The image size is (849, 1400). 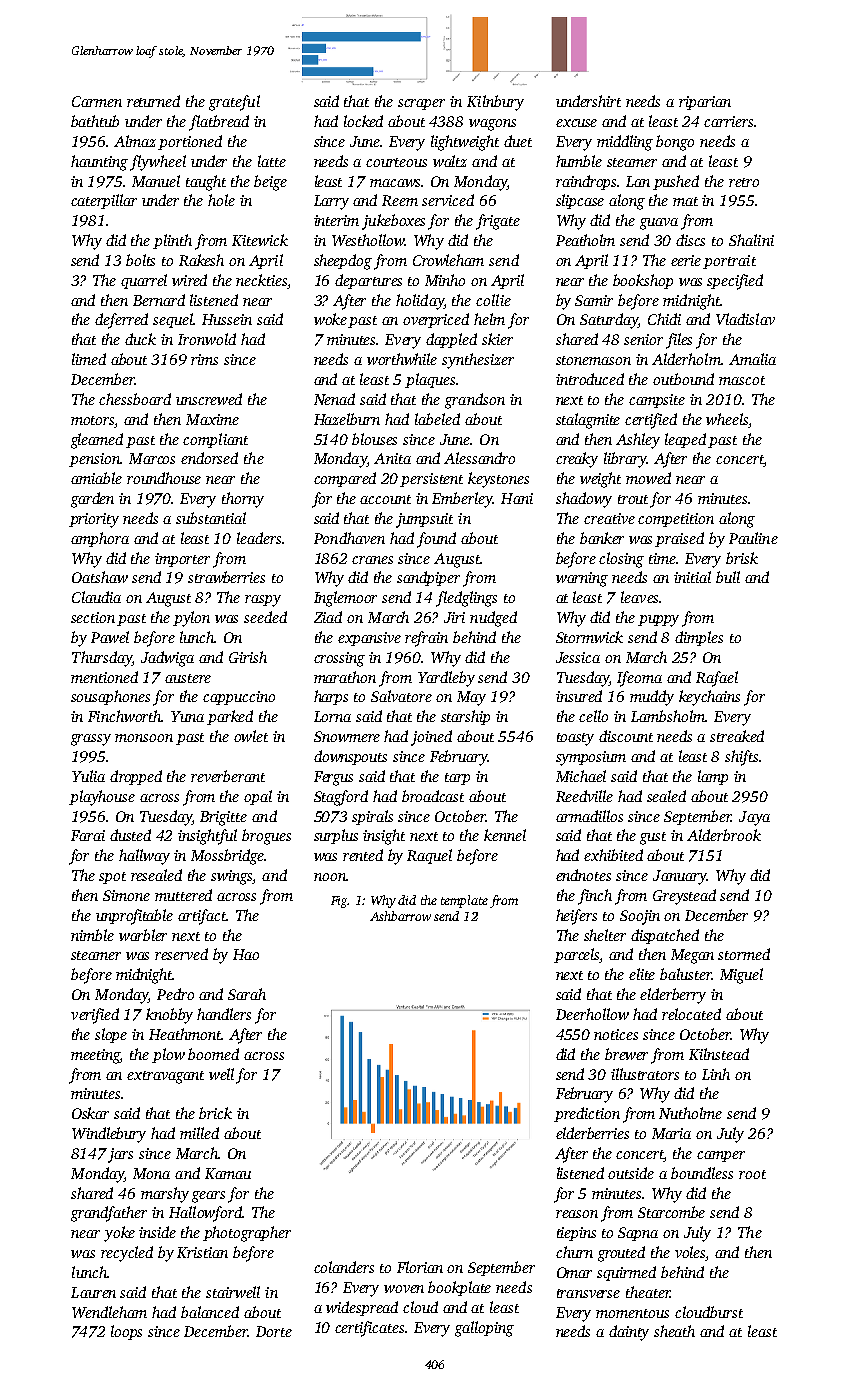 What do you see at coordinates (93, 617) in the image?
I see `section` at bounding box center [93, 617].
